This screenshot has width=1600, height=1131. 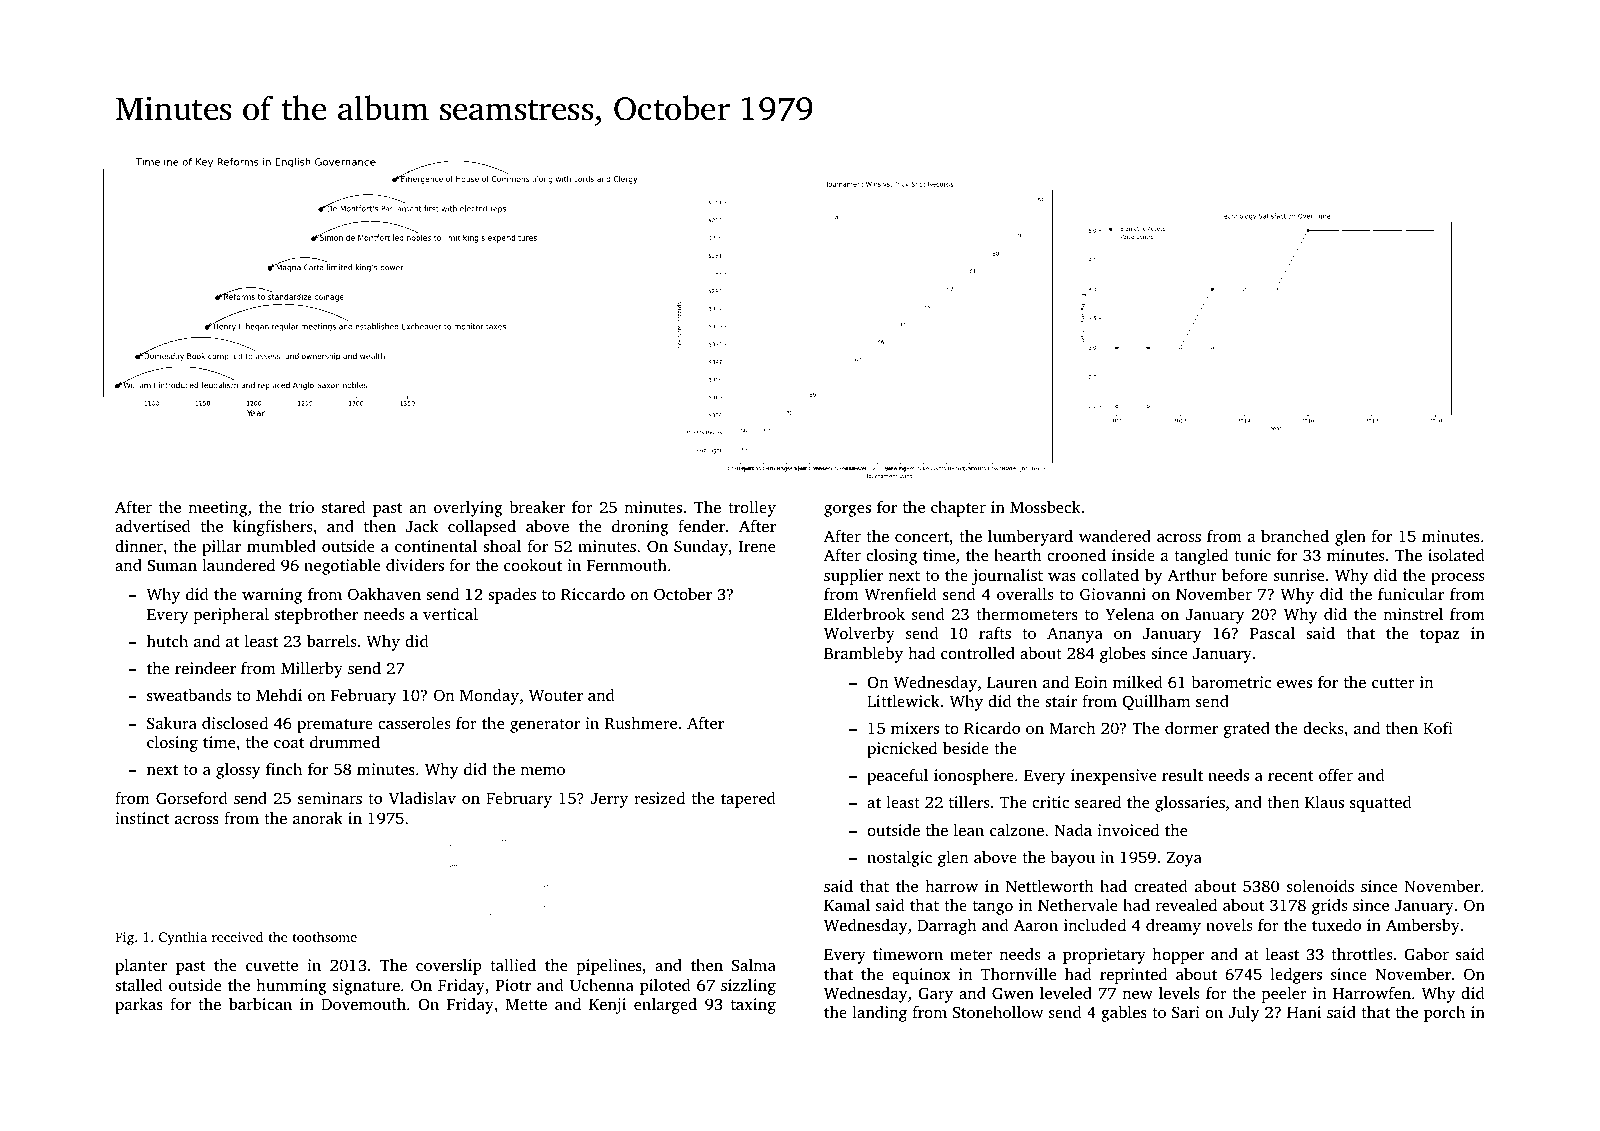 What do you see at coordinates (847, 905) in the screenshot?
I see `Kamal` at bounding box center [847, 905].
